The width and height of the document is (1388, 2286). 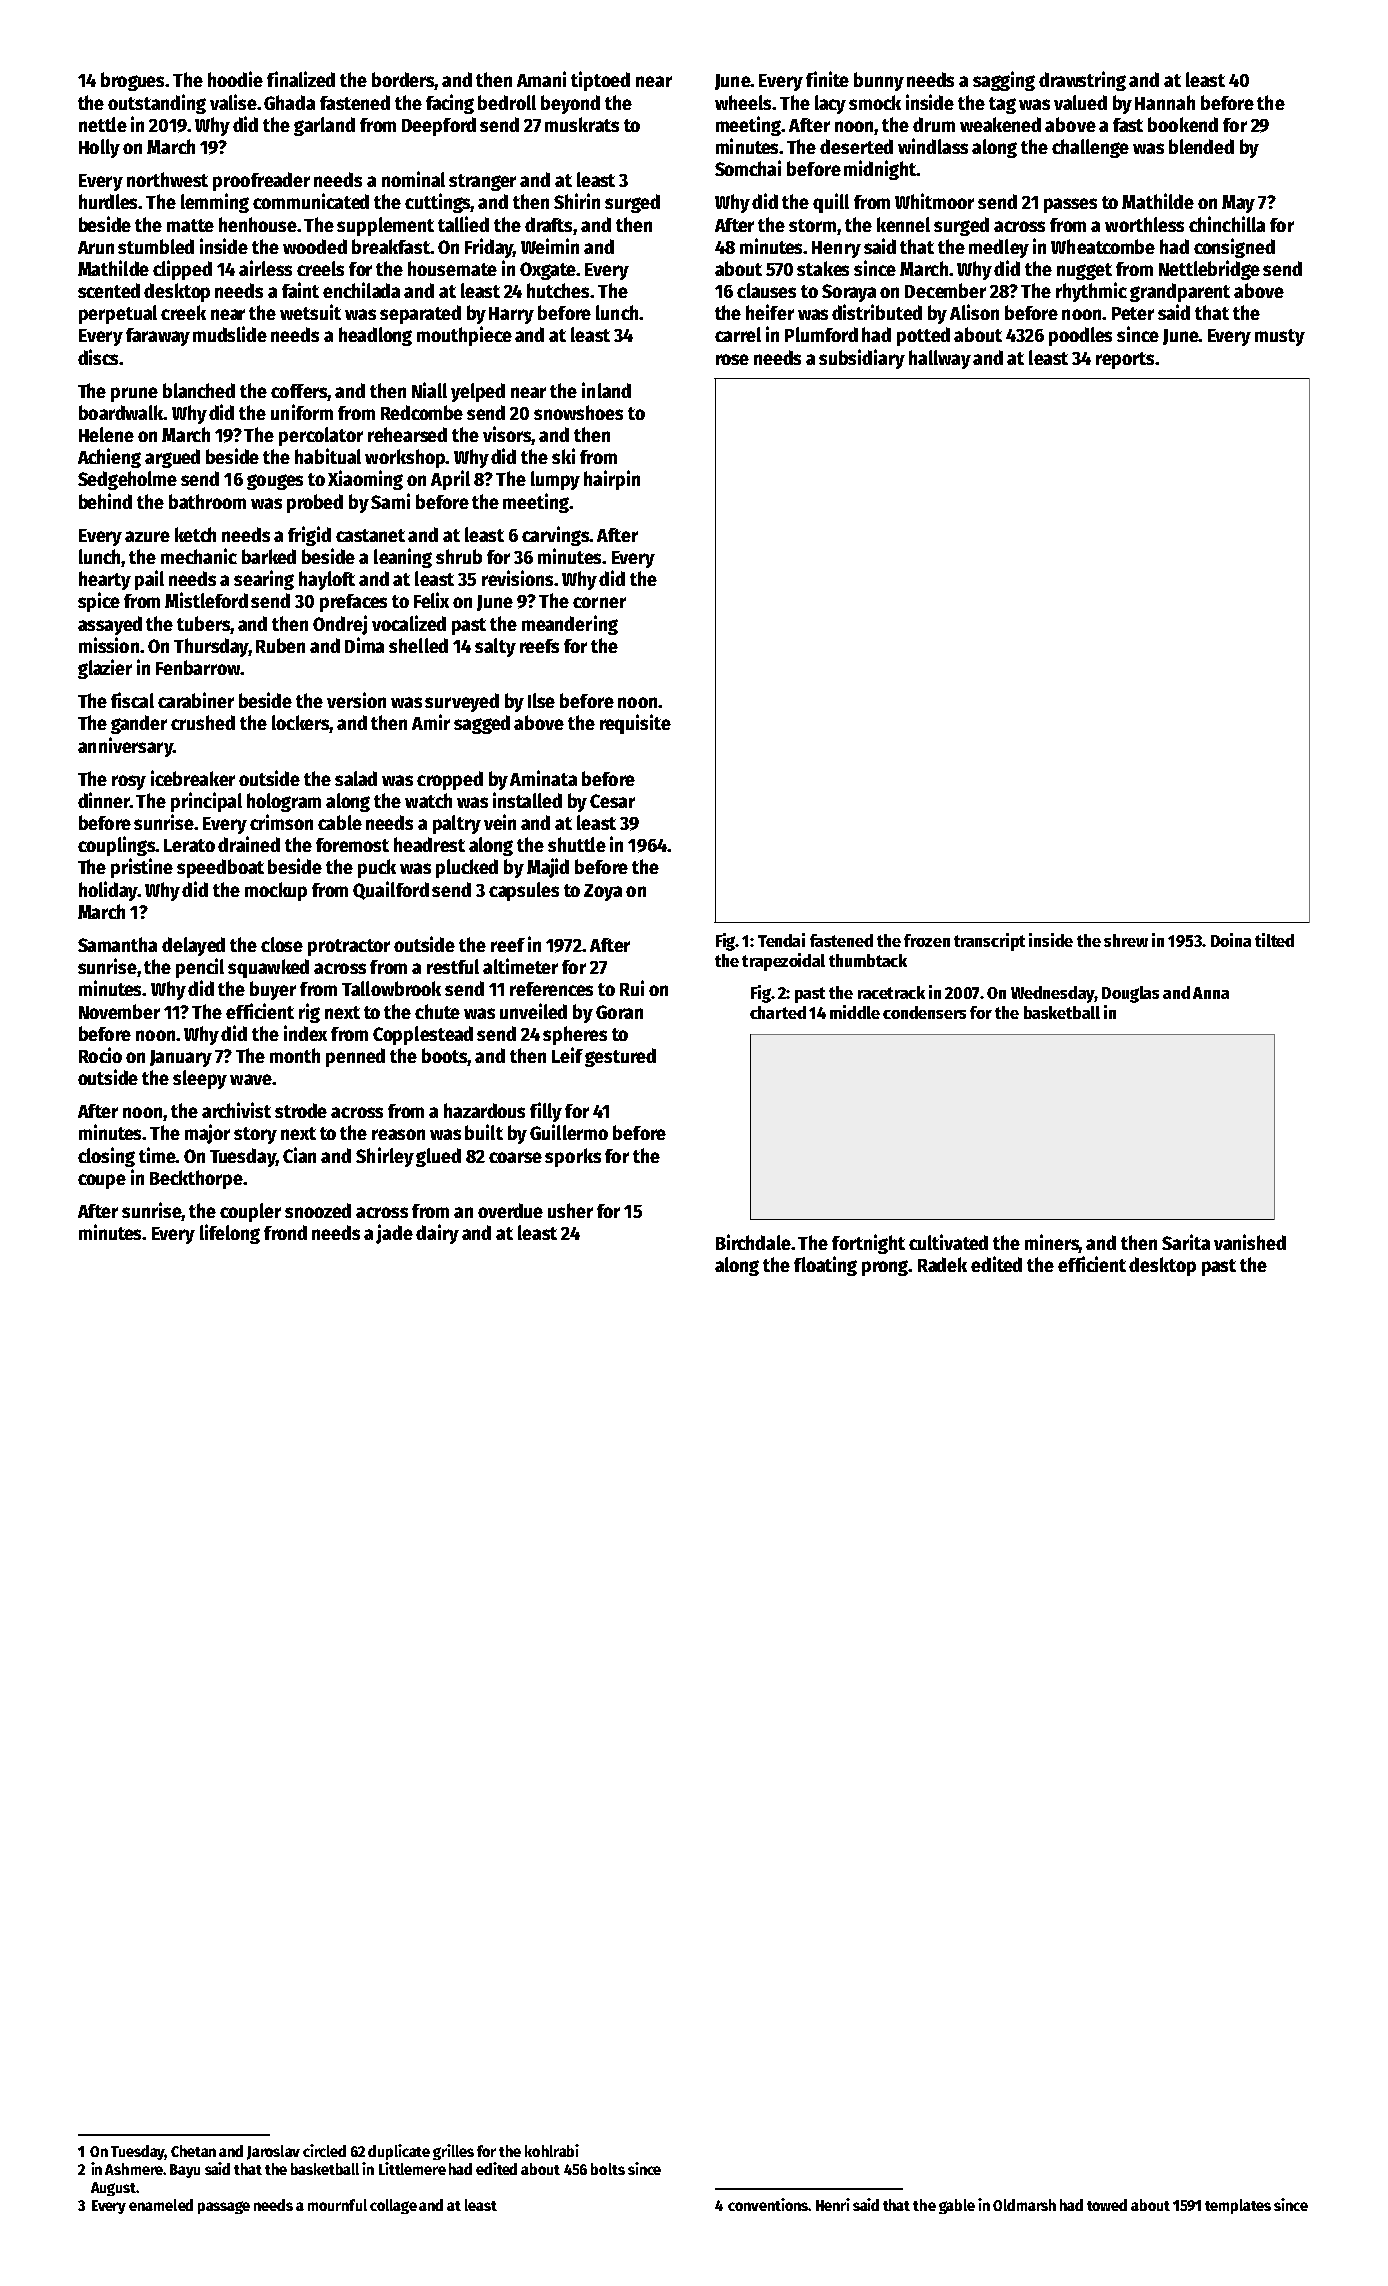 What do you see at coordinates (552, 2150) in the document?
I see `kohlrabi` at bounding box center [552, 2150].
